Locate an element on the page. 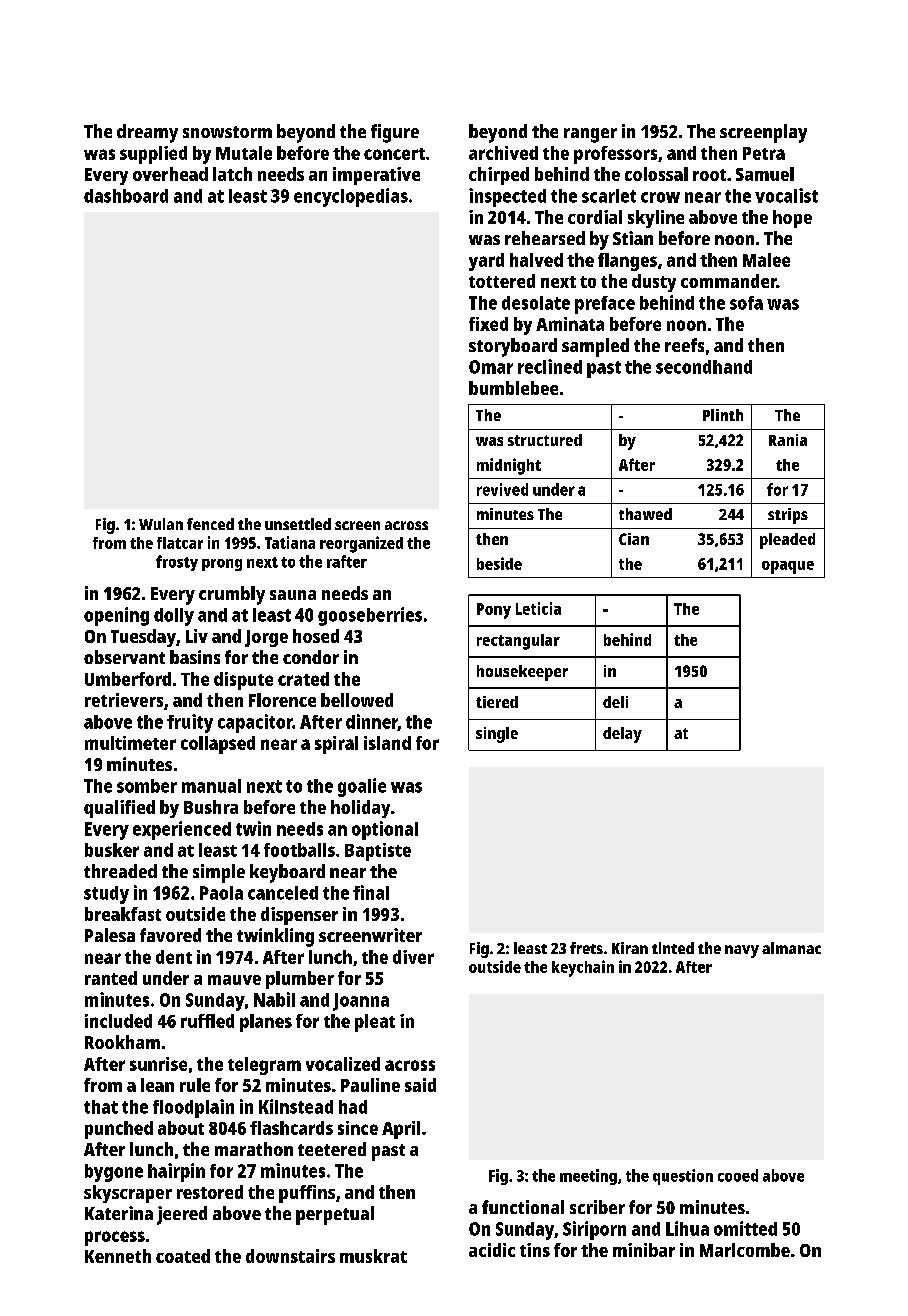 The height and width of the image is (1316, 908). dashboard is located at coordinates (126, 196).
